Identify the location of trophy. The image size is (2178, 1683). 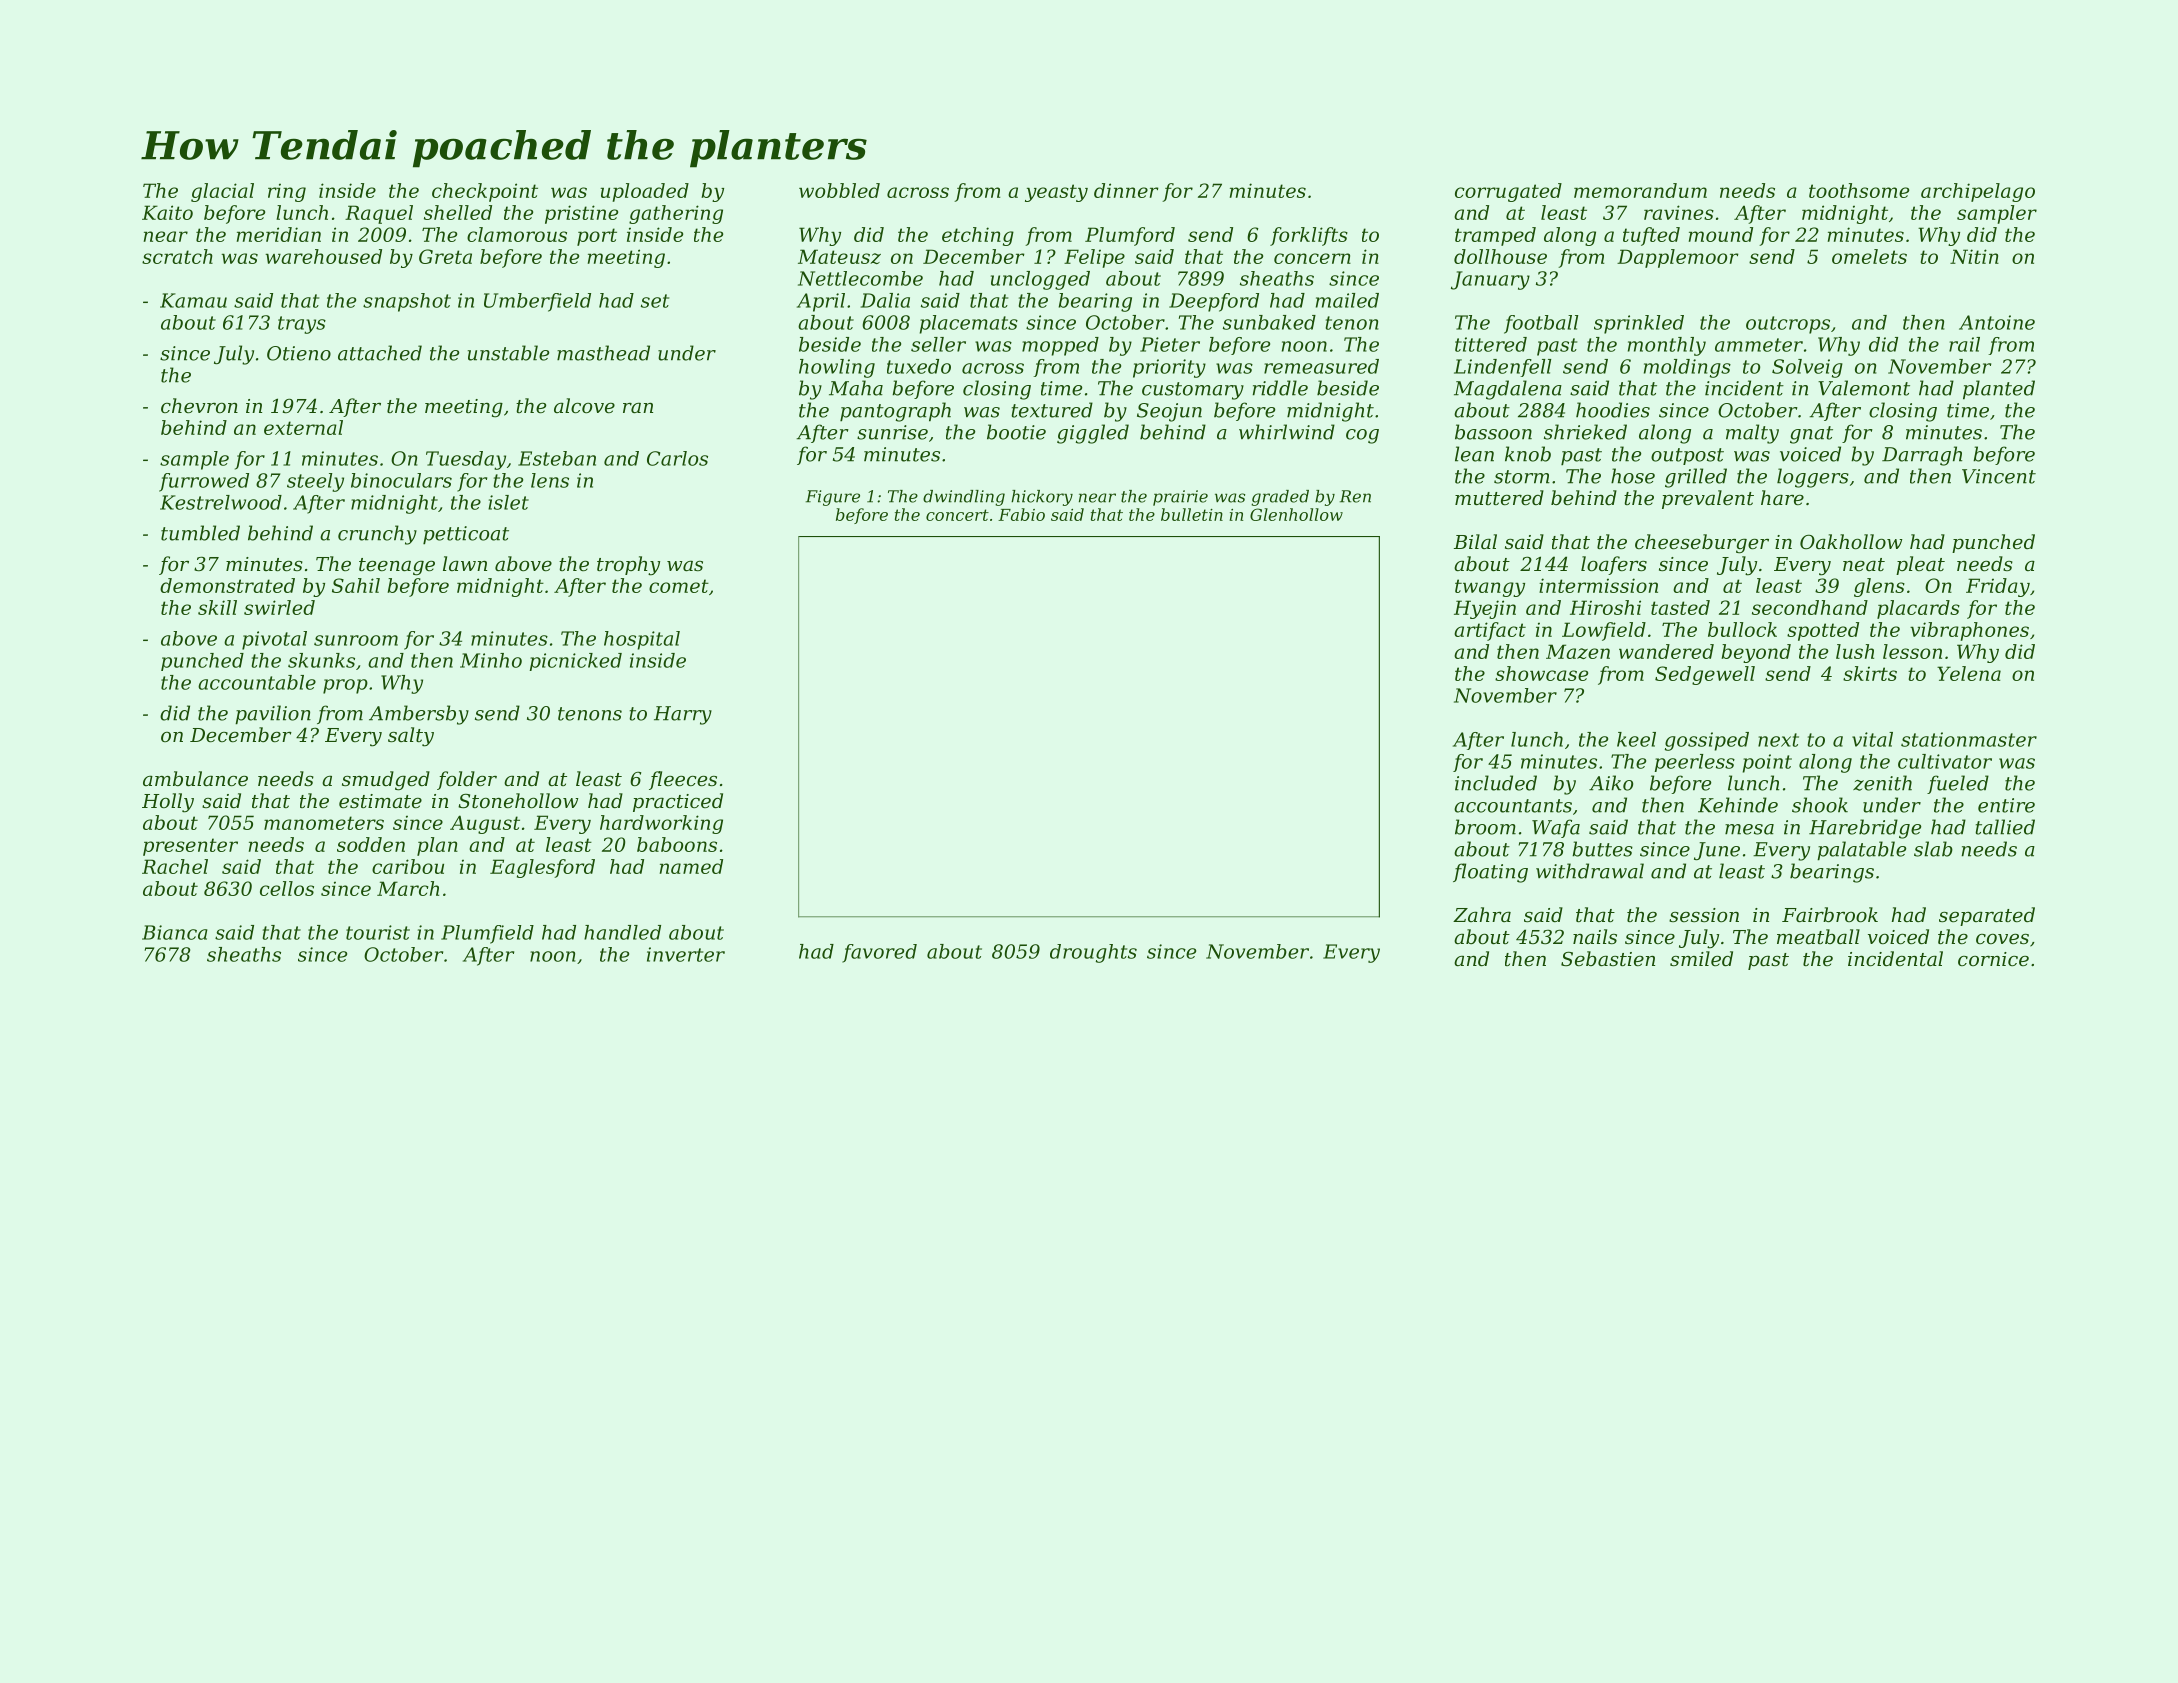
(628, 566).
